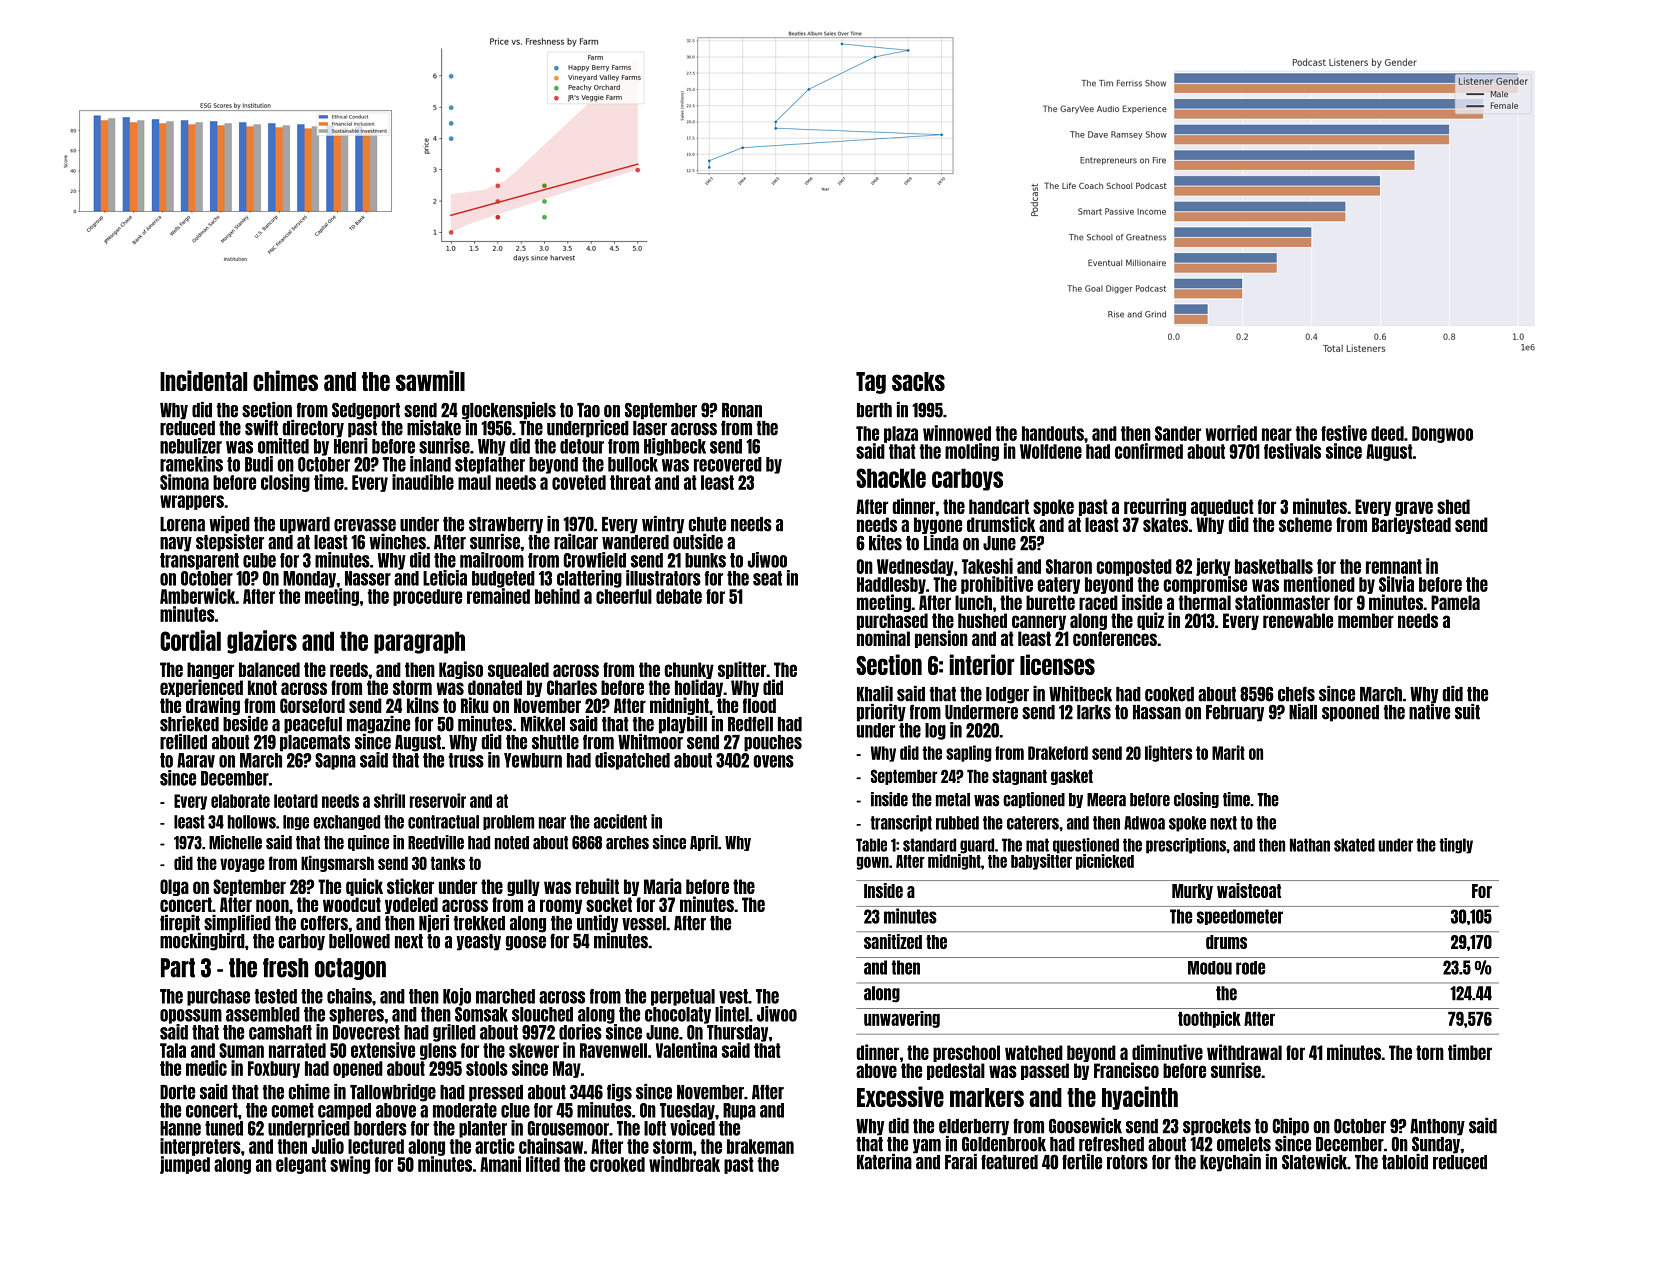 The image size is (1659, 1282). I want to click on procedure, so click(427, 597).
